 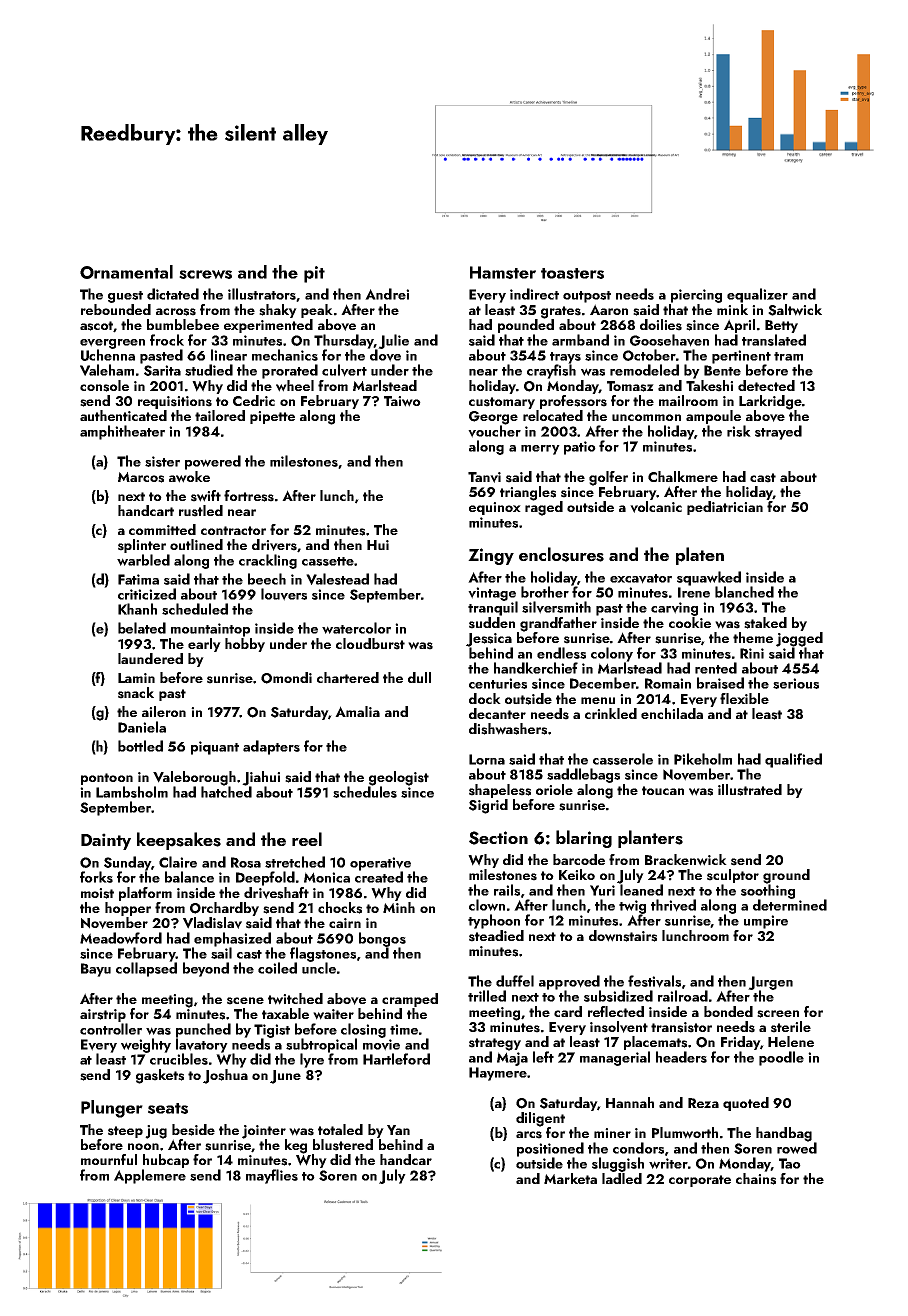 What do you see at coordinates (150, 1176) in the screenshot?
I see `Applemere` at bounding box center [150, 1176].
